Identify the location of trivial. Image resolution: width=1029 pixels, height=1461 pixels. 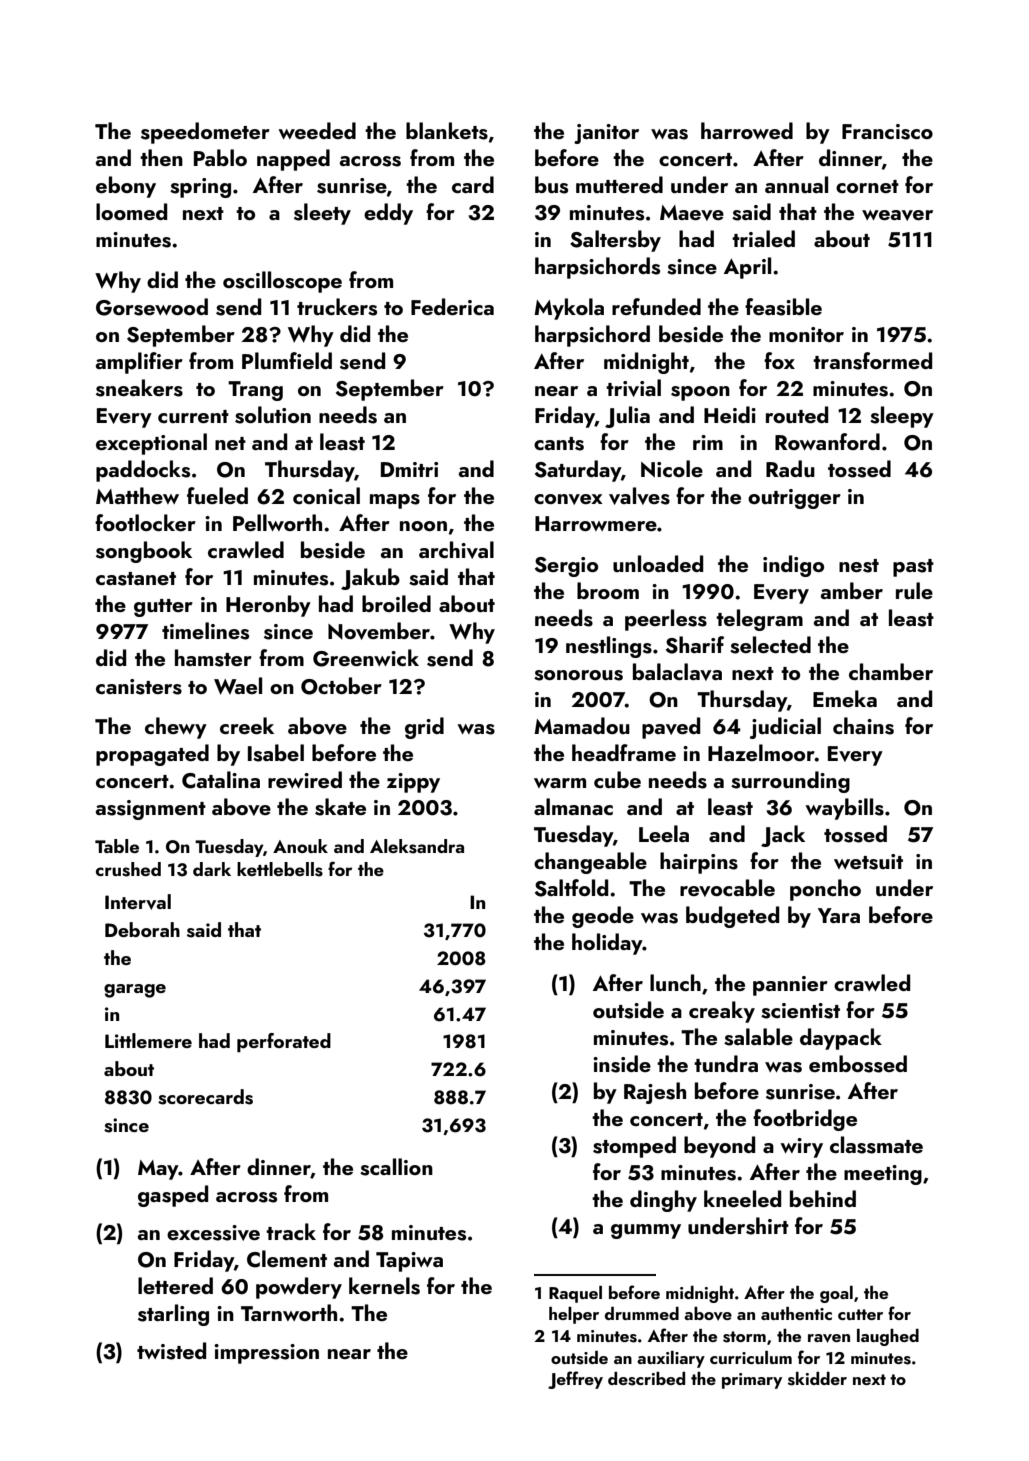
(633, 388).
